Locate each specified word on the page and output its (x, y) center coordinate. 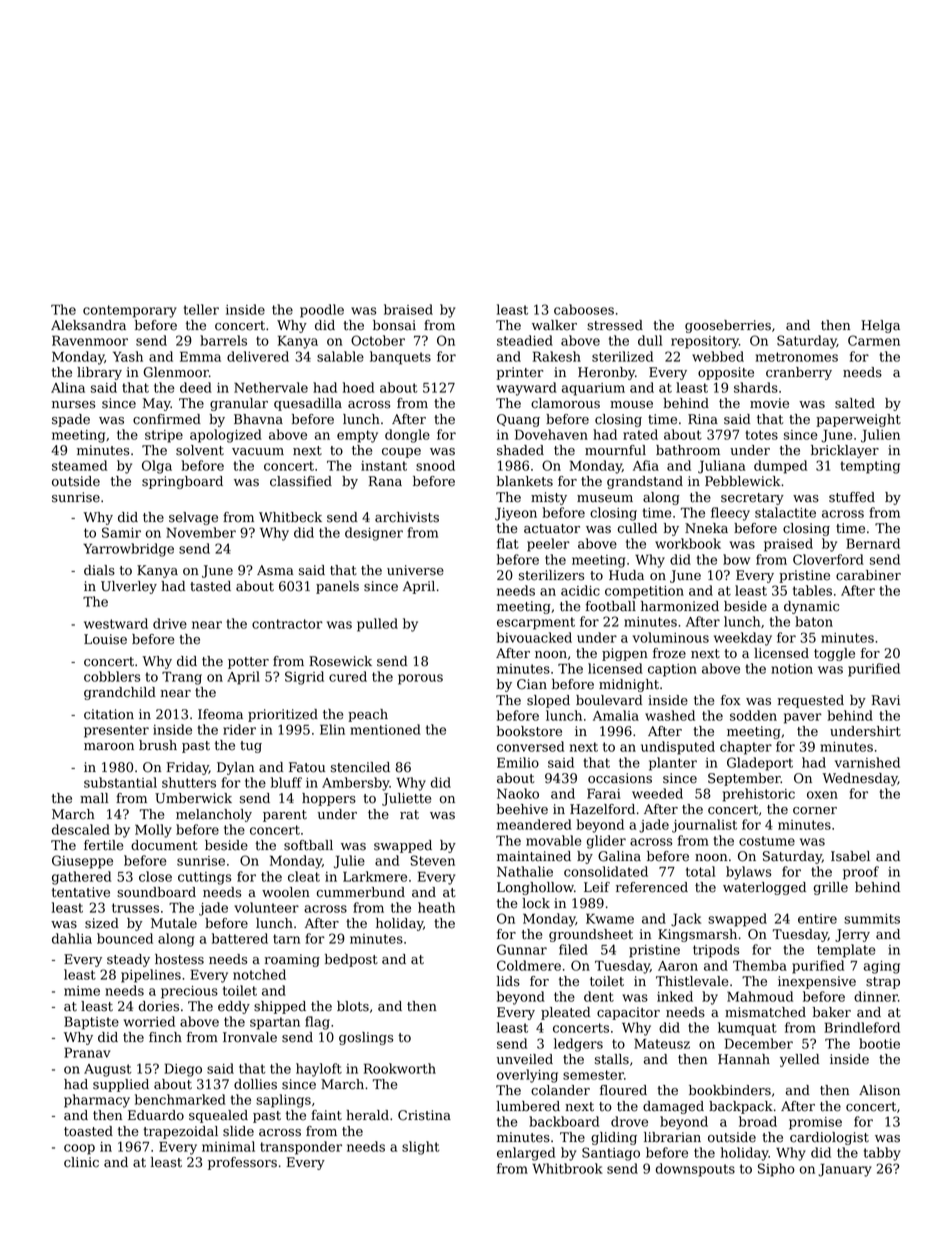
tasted (210, 586)
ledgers (578, 1045)
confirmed (167, 419)
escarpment (536, 623)
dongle (407, 436)
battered (240, 938)
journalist (704, 826)
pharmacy (97, 1101)
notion (792, 669)
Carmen (874, 340)
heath (436, 907)
